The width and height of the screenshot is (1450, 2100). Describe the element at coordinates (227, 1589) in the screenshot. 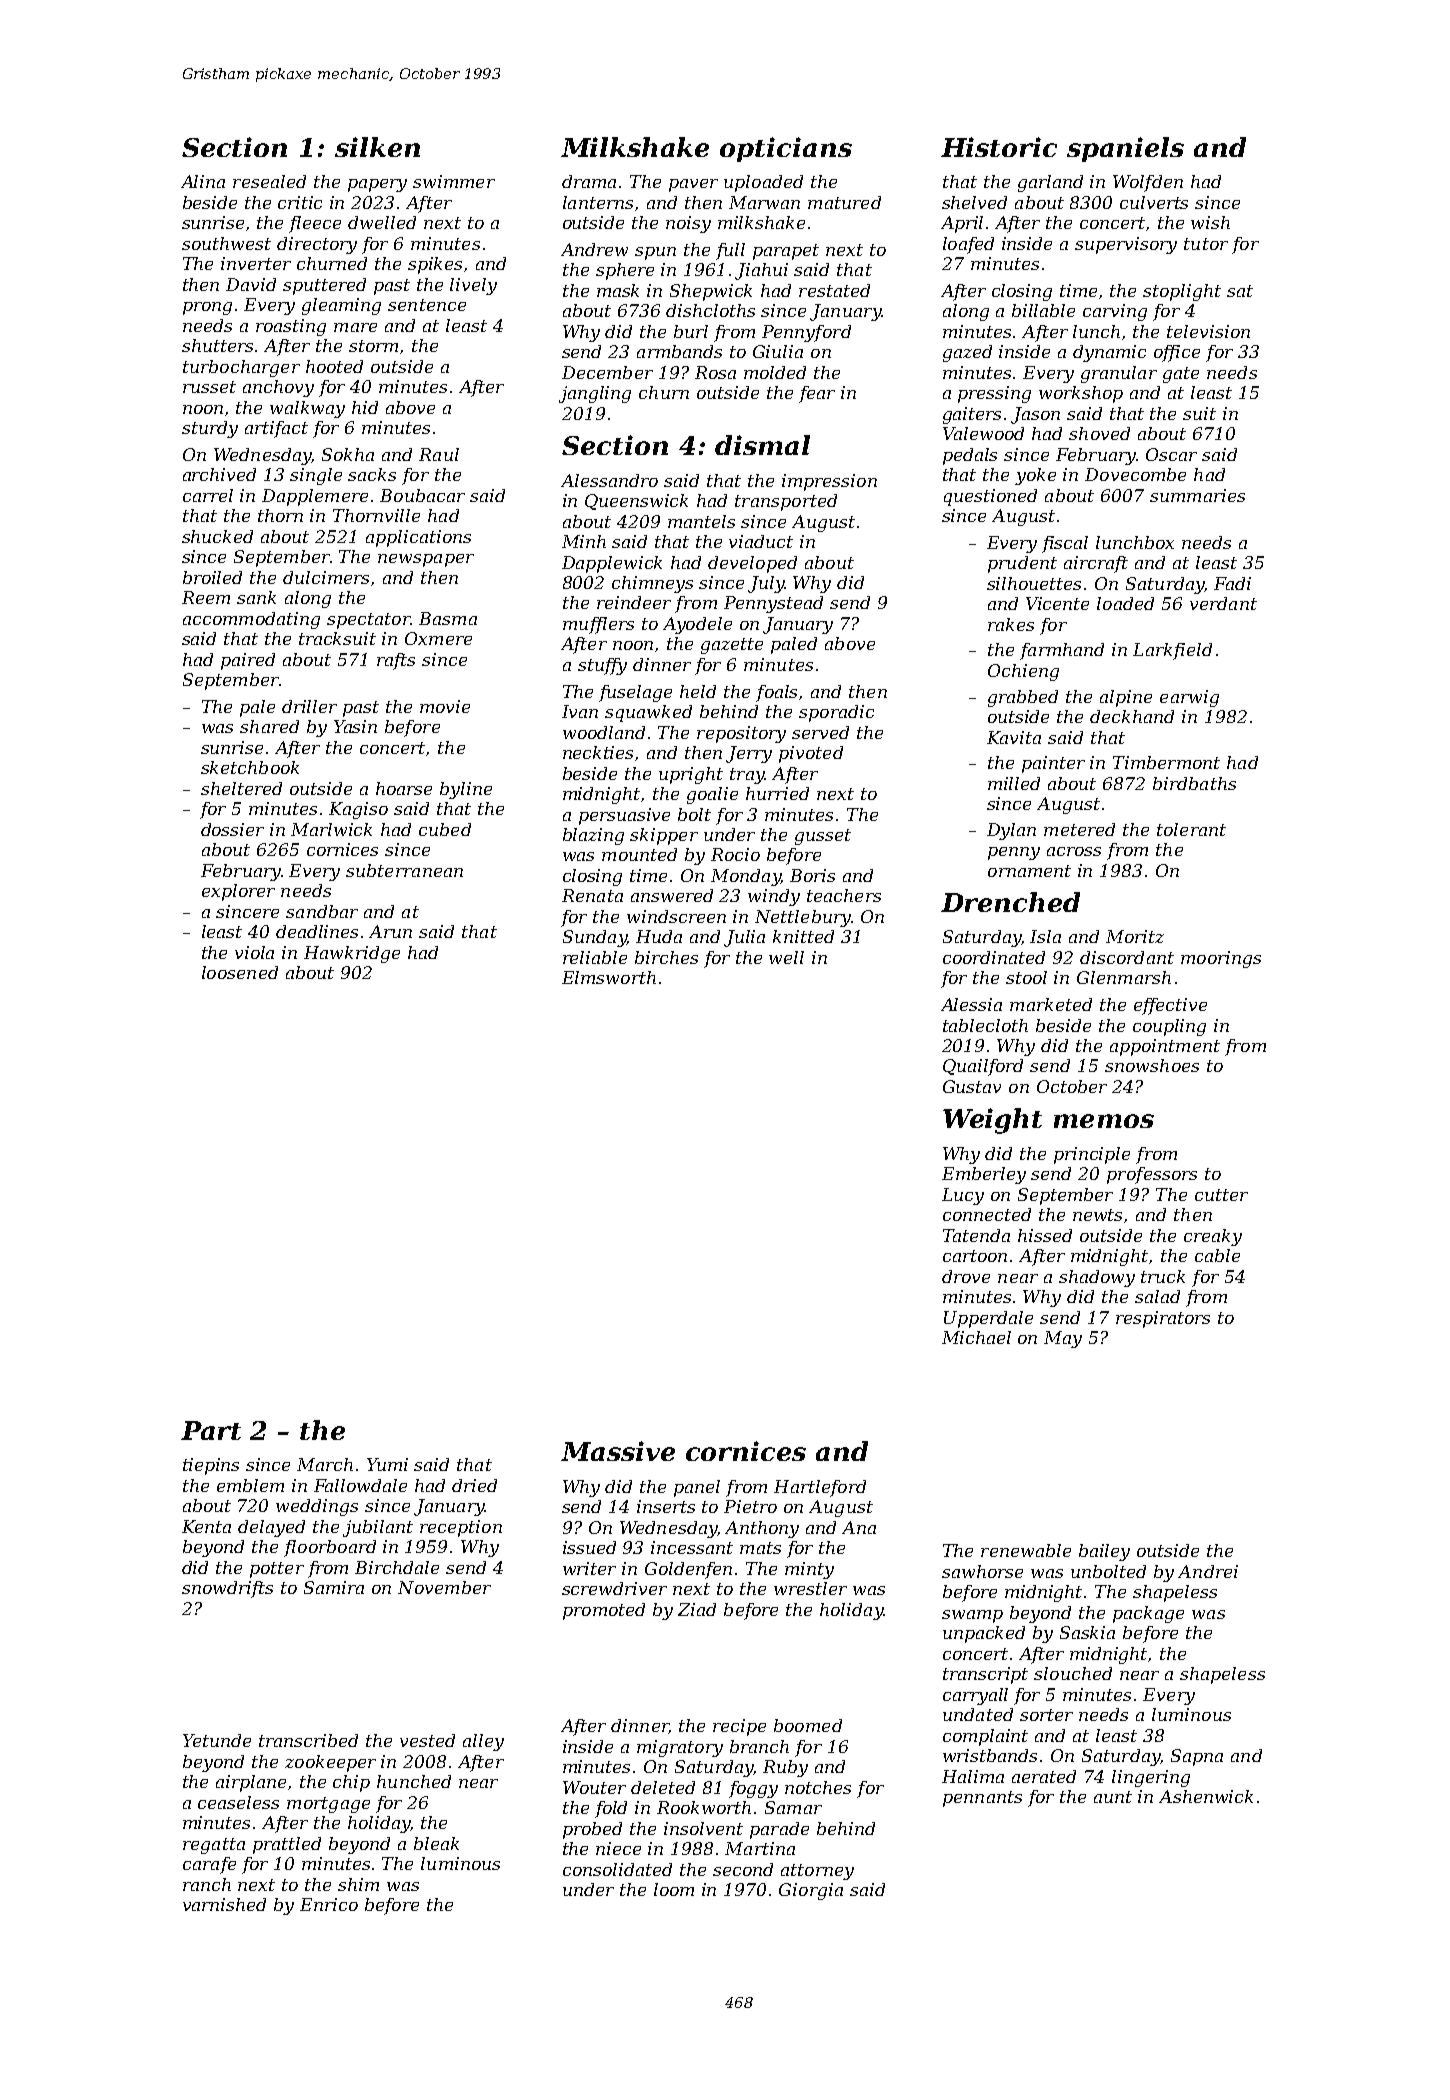

I see `snowdrifts` at that location.
